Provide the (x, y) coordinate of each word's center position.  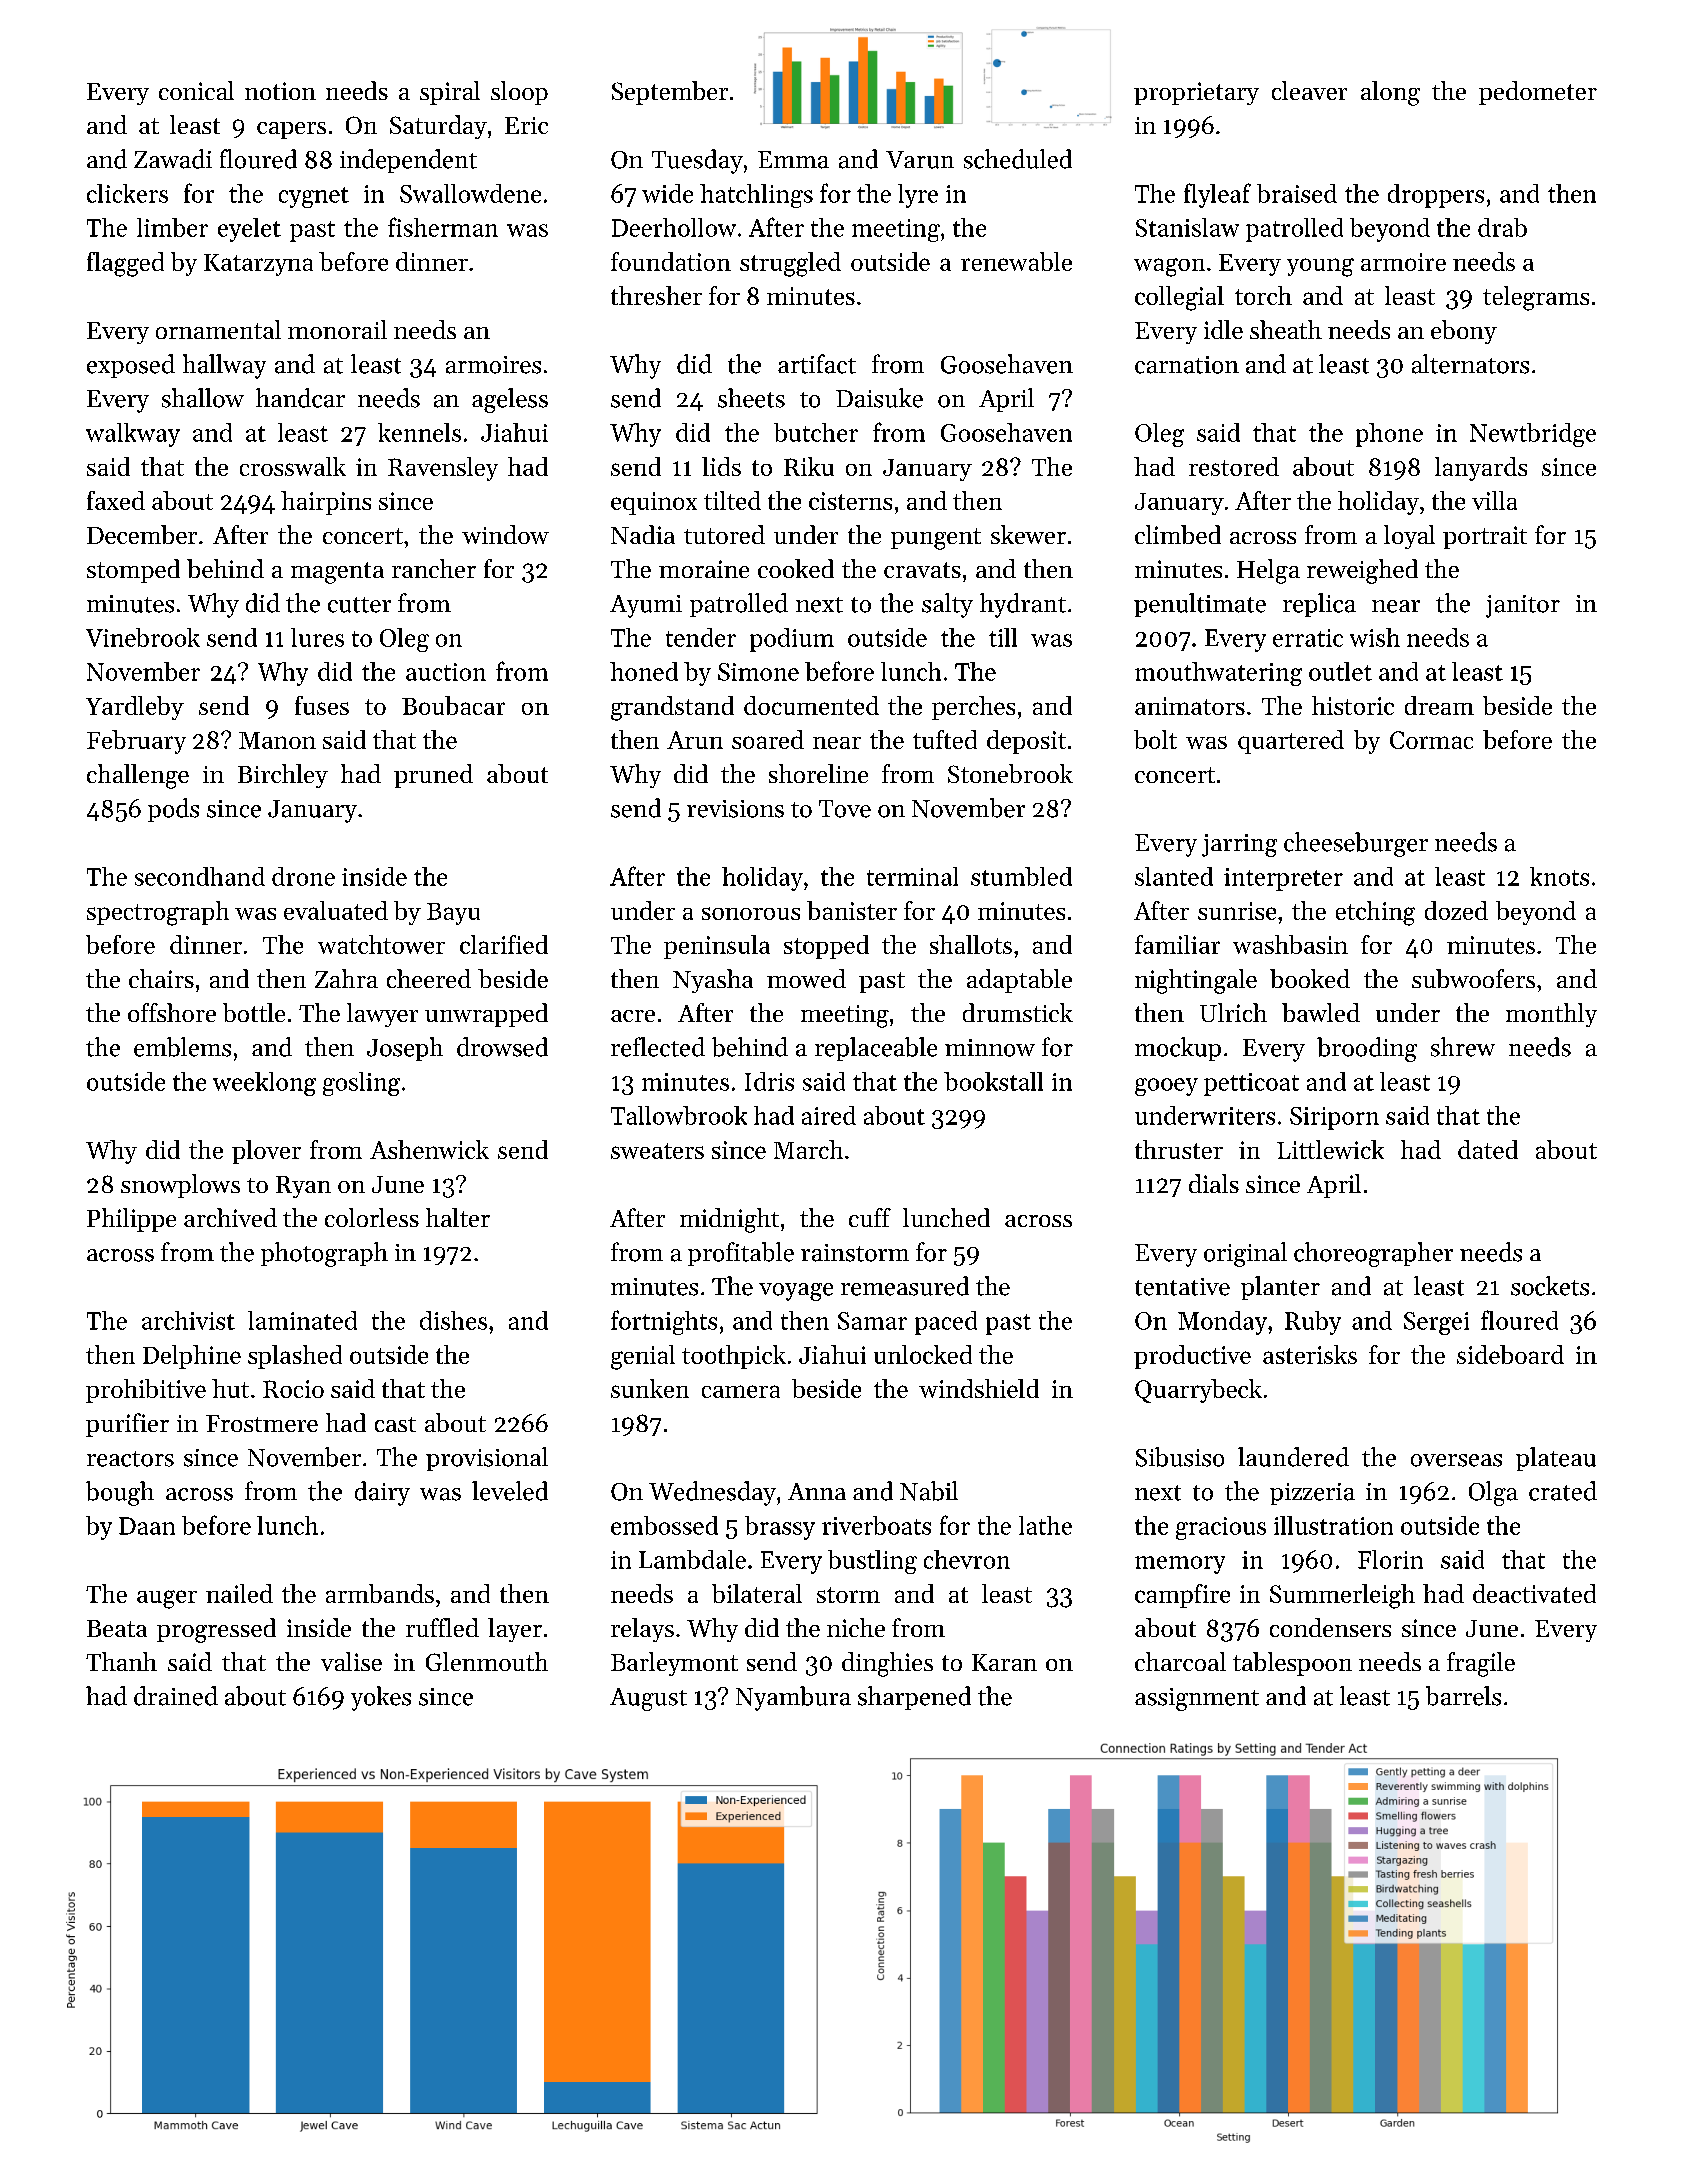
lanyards (1481, 469)
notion (280, 91)
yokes (381, 1698)
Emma (793, 160)
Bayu (453, 914)
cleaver (1309, 90)
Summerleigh (1342, 1596)
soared (768, 739)
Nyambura (793, 1698)
